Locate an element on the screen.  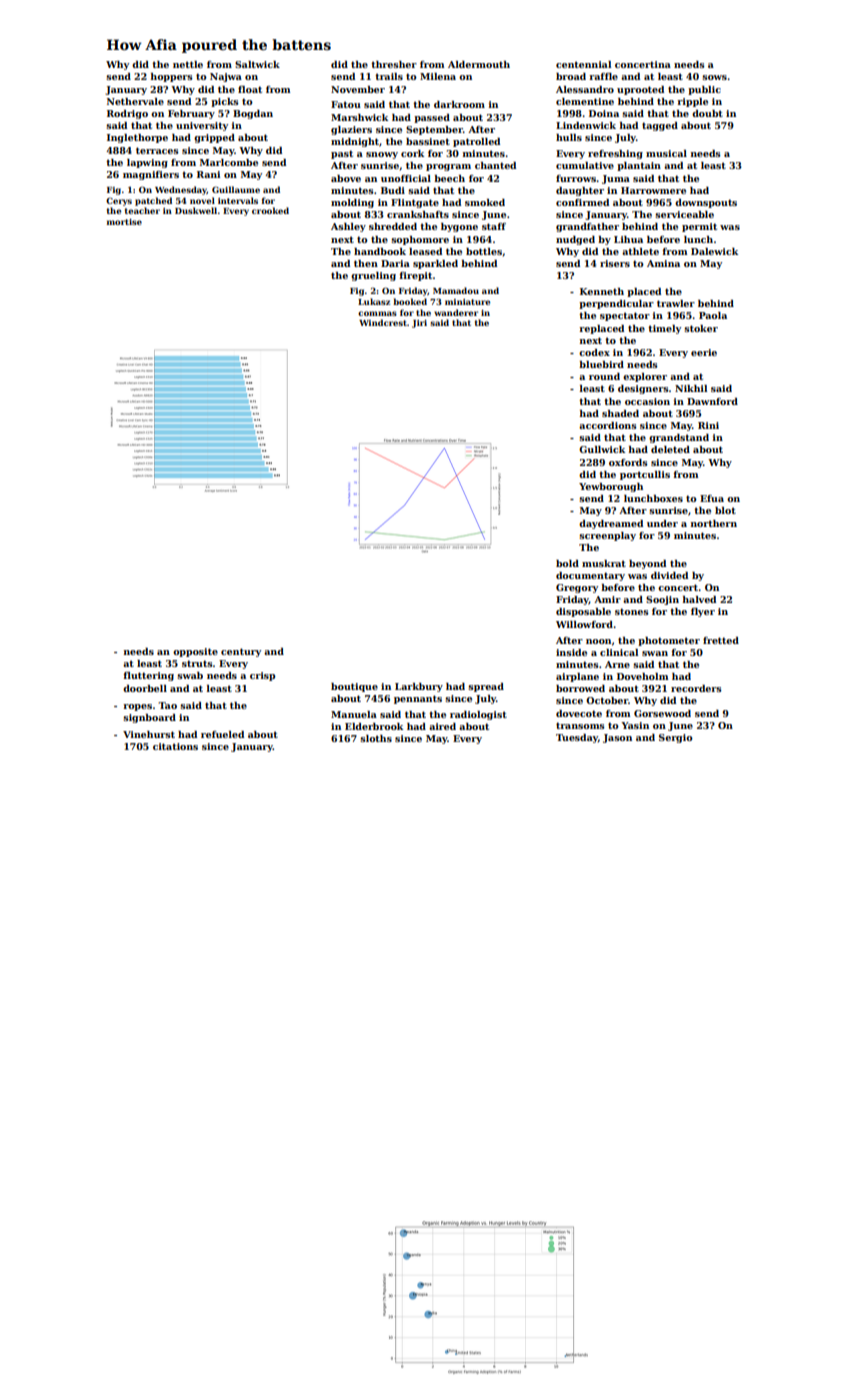
Jiri is located at coordinates (419, 324).
